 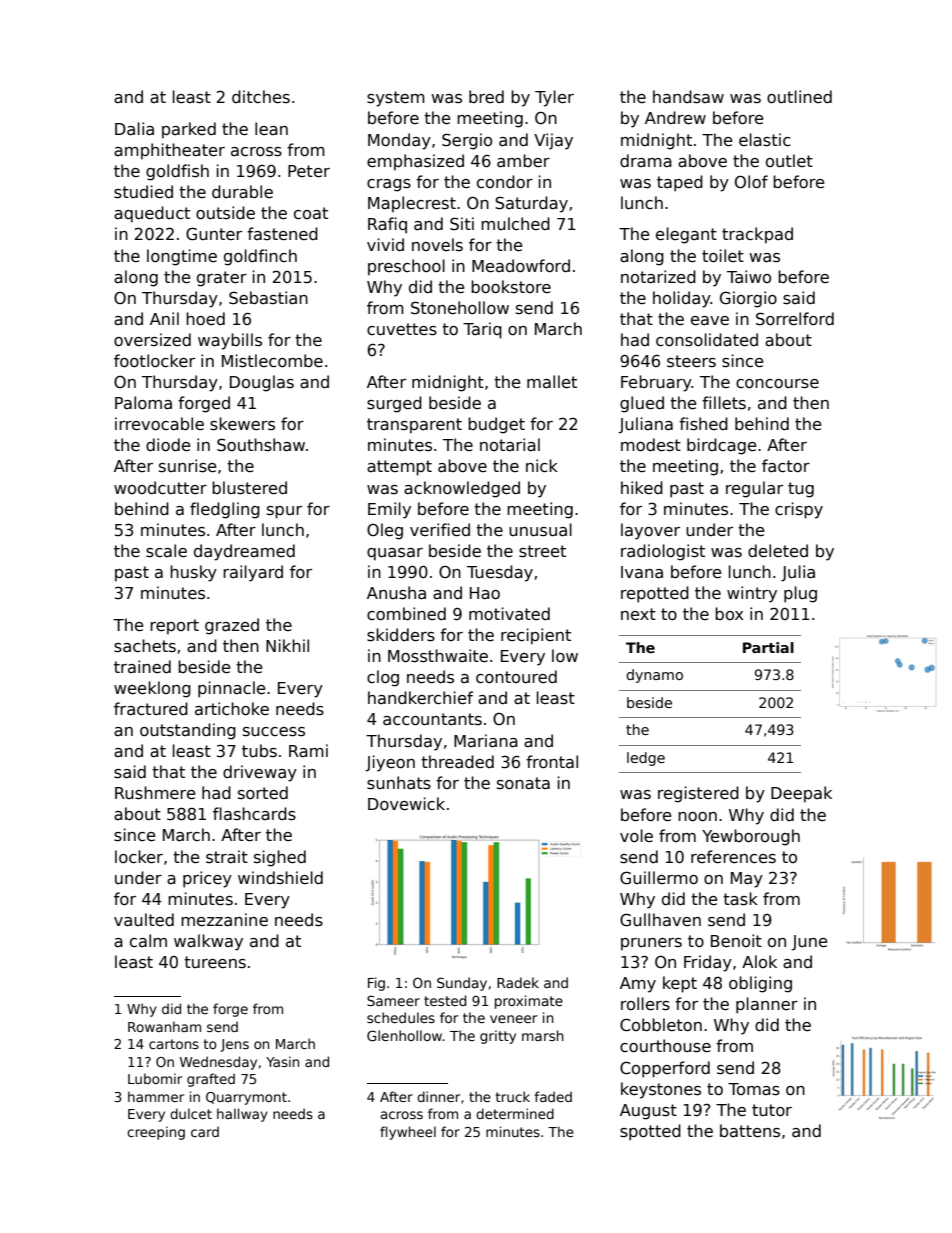 I want to click on success, so click(x=274, y=732).
